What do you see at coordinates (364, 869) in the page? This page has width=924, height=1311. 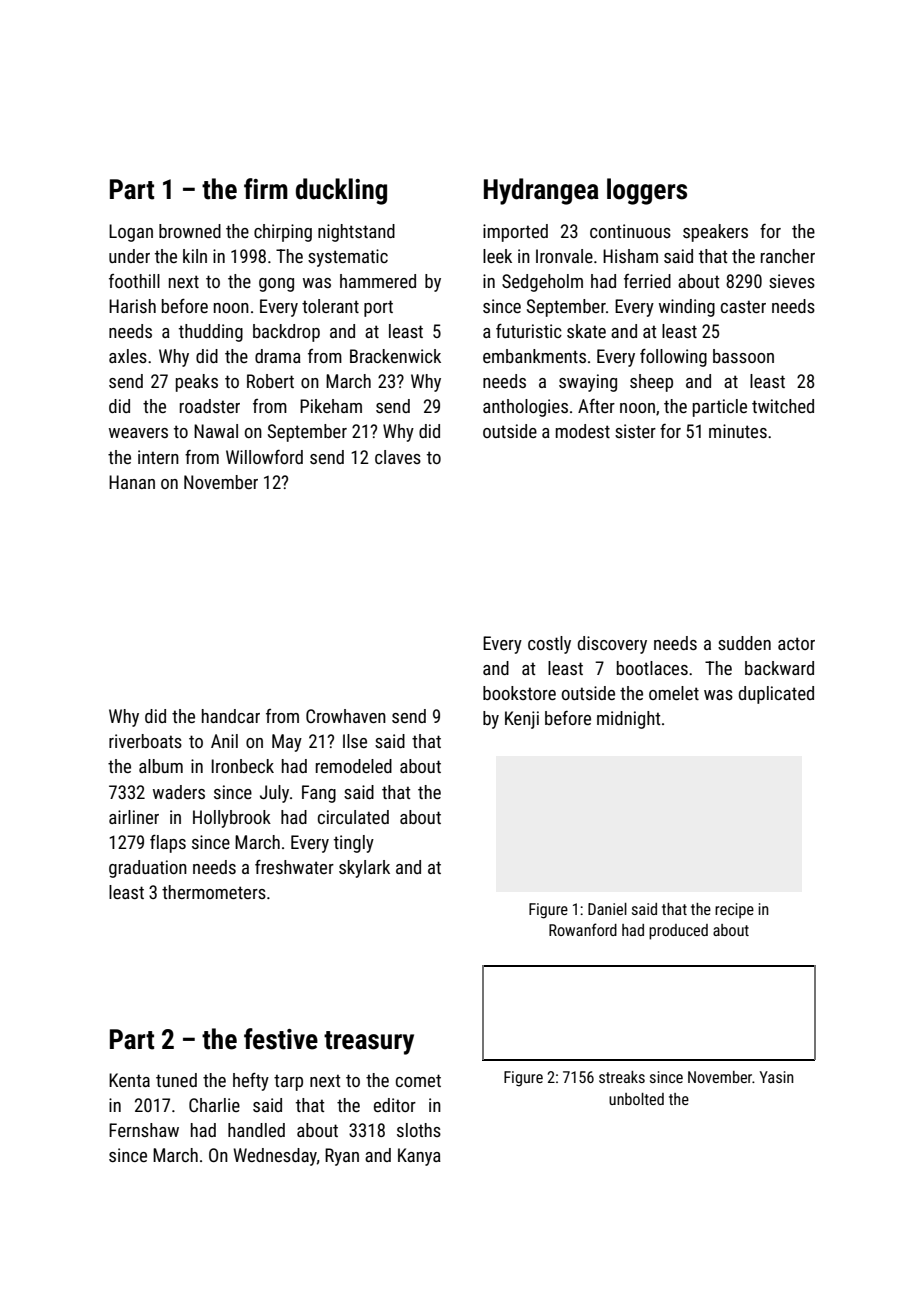 I see `skylark` at bounding box center [364, 869].
